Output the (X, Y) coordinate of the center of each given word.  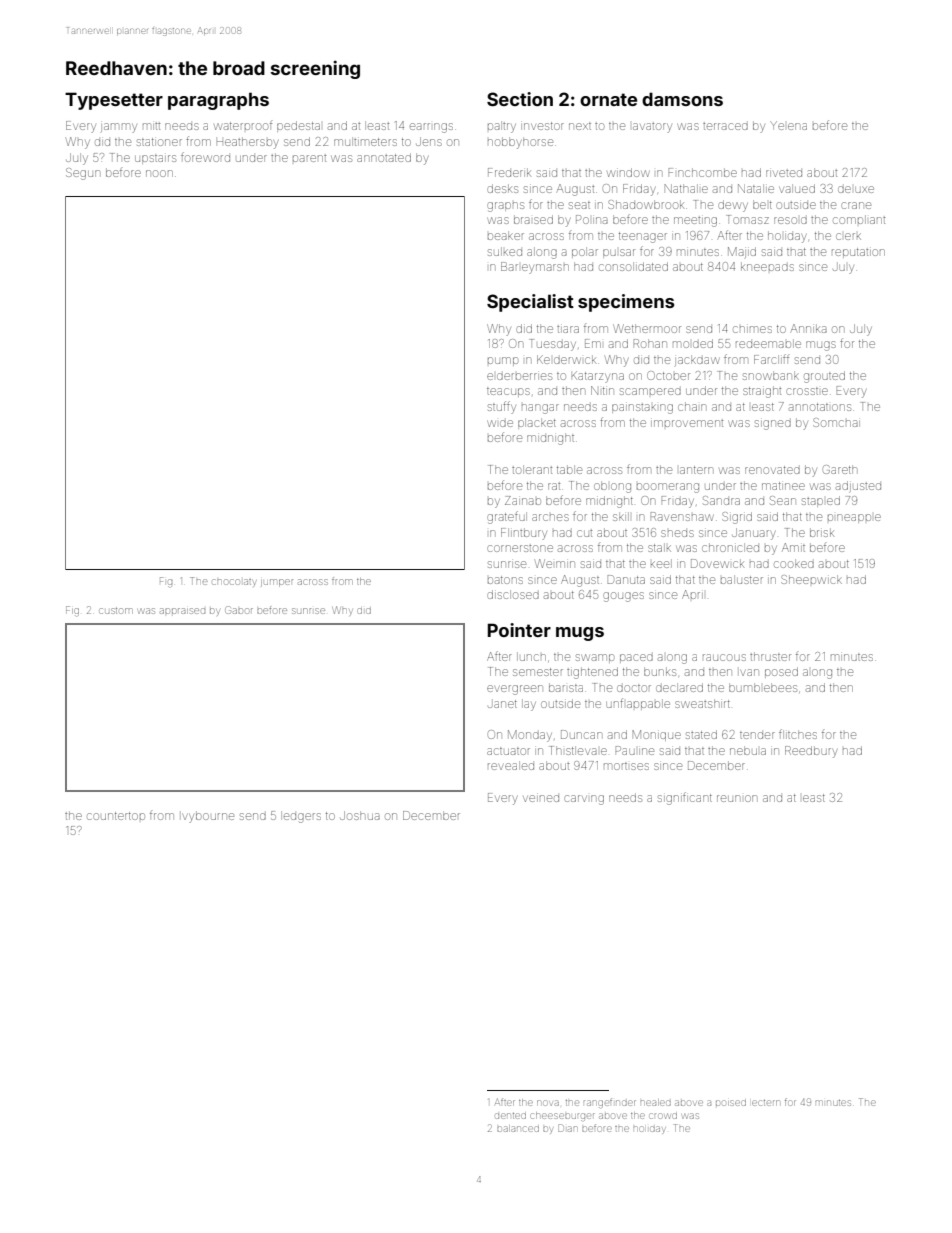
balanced (518, 1128)
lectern (766, 1103)
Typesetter (114, 101)
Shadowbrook (646, 204)
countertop (116, 816)
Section (520, 99)
